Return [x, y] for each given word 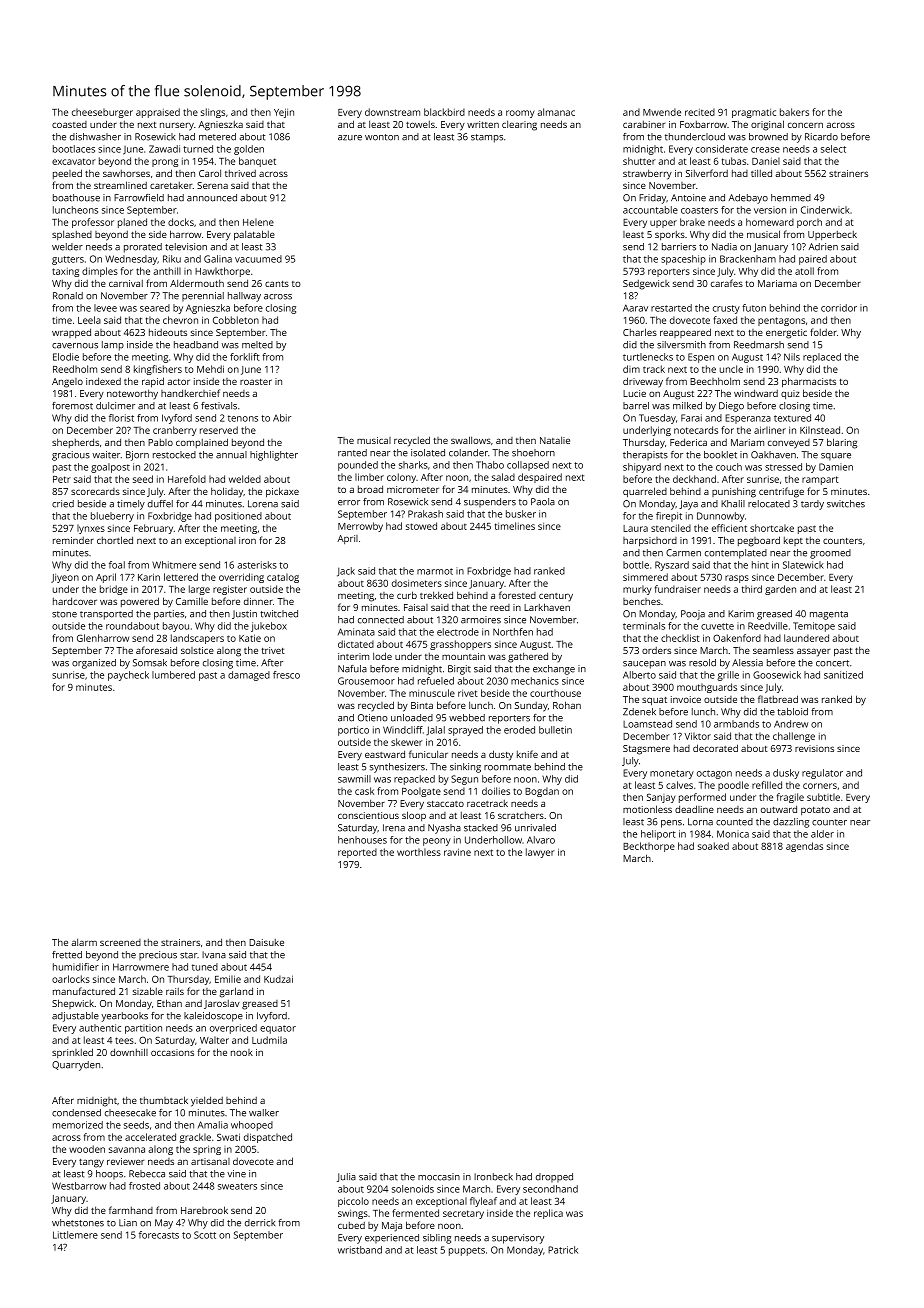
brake [692, 222]
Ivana [214, 955]
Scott [205, 1235]
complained [202, 443]
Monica [733, 834]
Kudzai [278, 979]
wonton [382, 137]
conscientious [368, 815]
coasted [69, 124]
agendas [804, 847]
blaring [842, 443]
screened [120, 942]
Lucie [634, 393]
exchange [554, 670]
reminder [73, 540]
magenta [829, 615]
